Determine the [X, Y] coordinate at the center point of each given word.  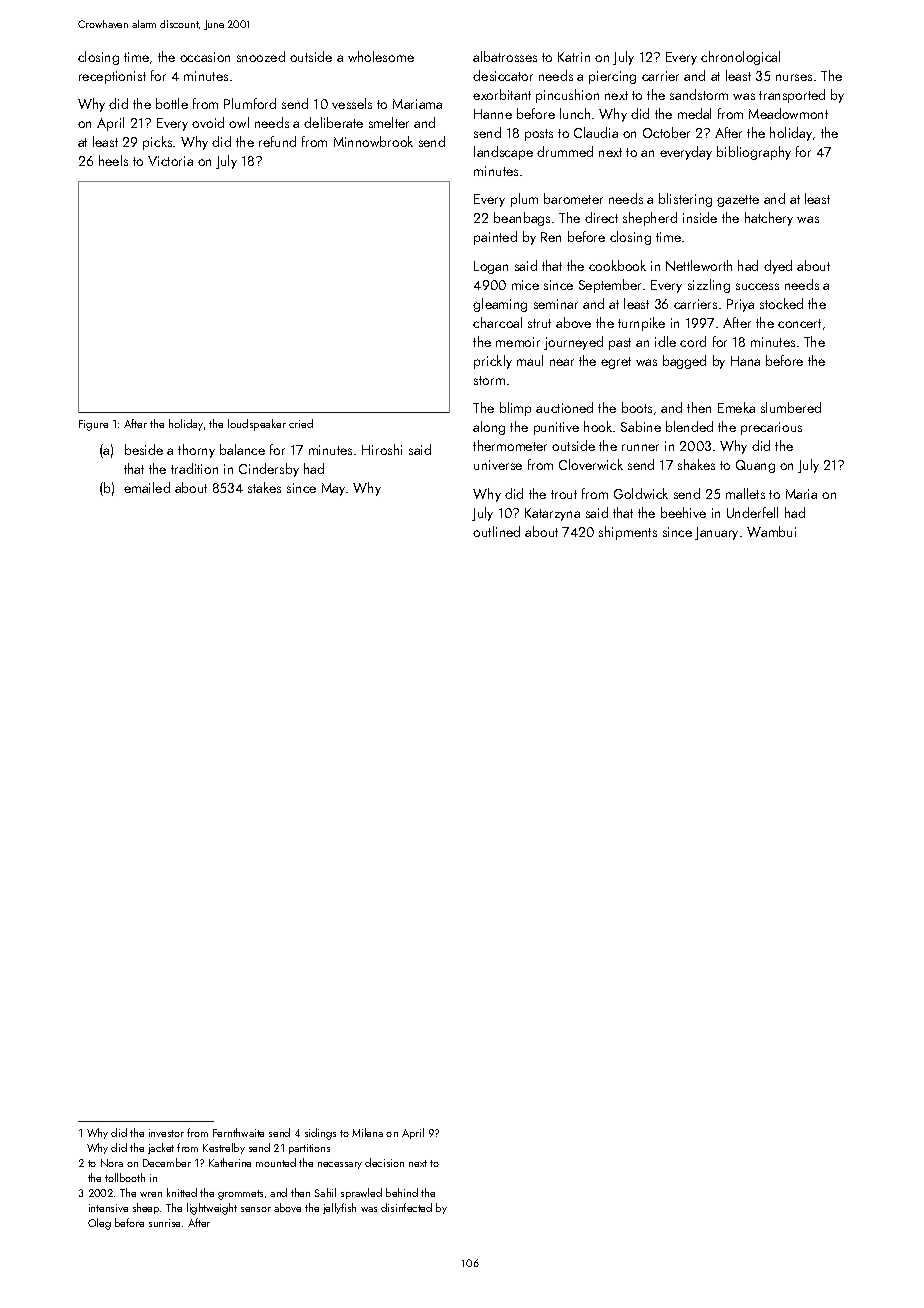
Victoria [170, 161]
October [666, 132]
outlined [496, 531]
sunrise [164, 1223]
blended [689, 426]
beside [144, 449]
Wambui [771, 531]
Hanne [493, 114]
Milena [367, 1132]
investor [166, 1133]
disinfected [406, 1207]
